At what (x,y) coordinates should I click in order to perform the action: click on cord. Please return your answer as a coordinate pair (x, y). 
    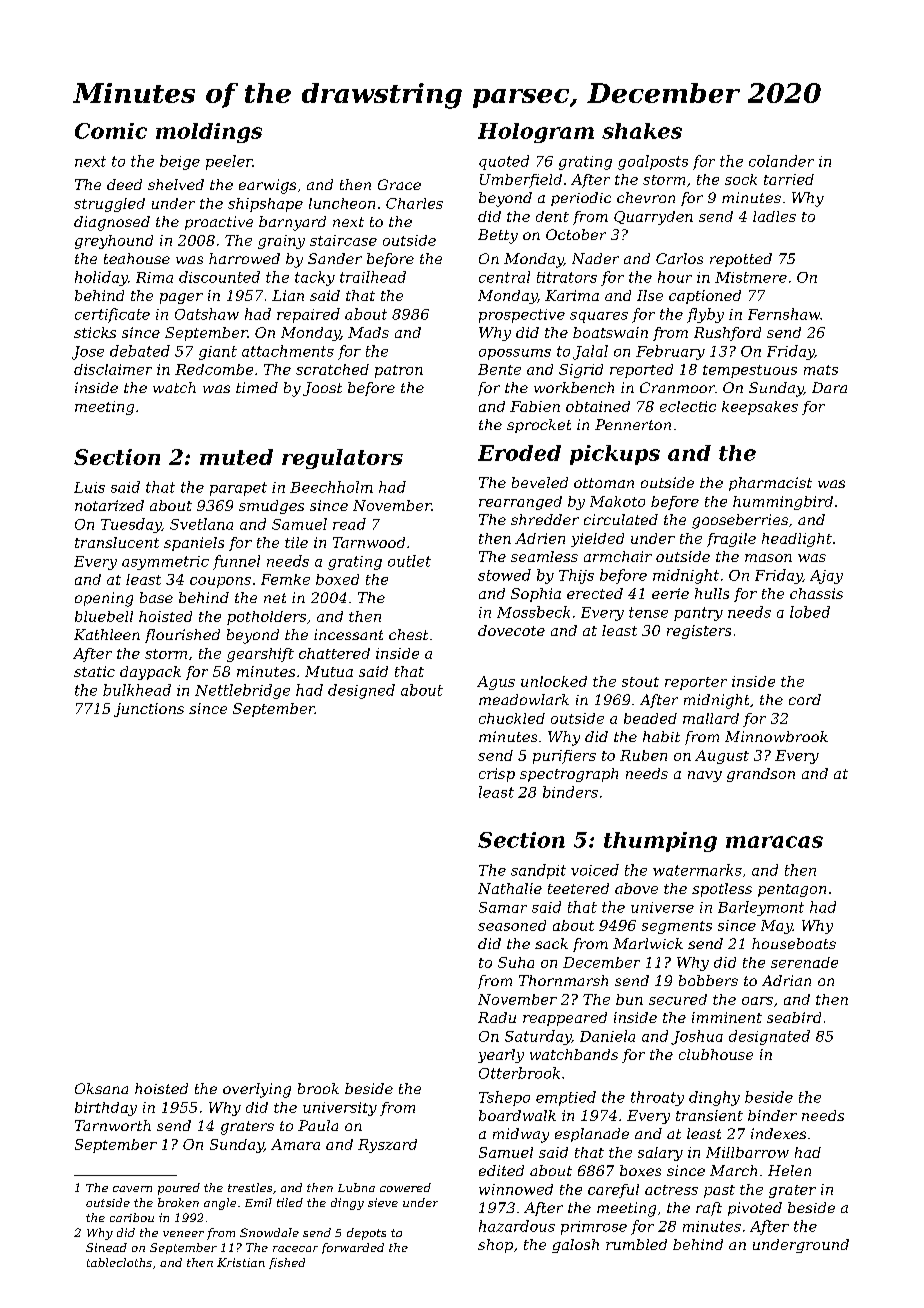
    Looking at the image, I should click on (805, 699).
